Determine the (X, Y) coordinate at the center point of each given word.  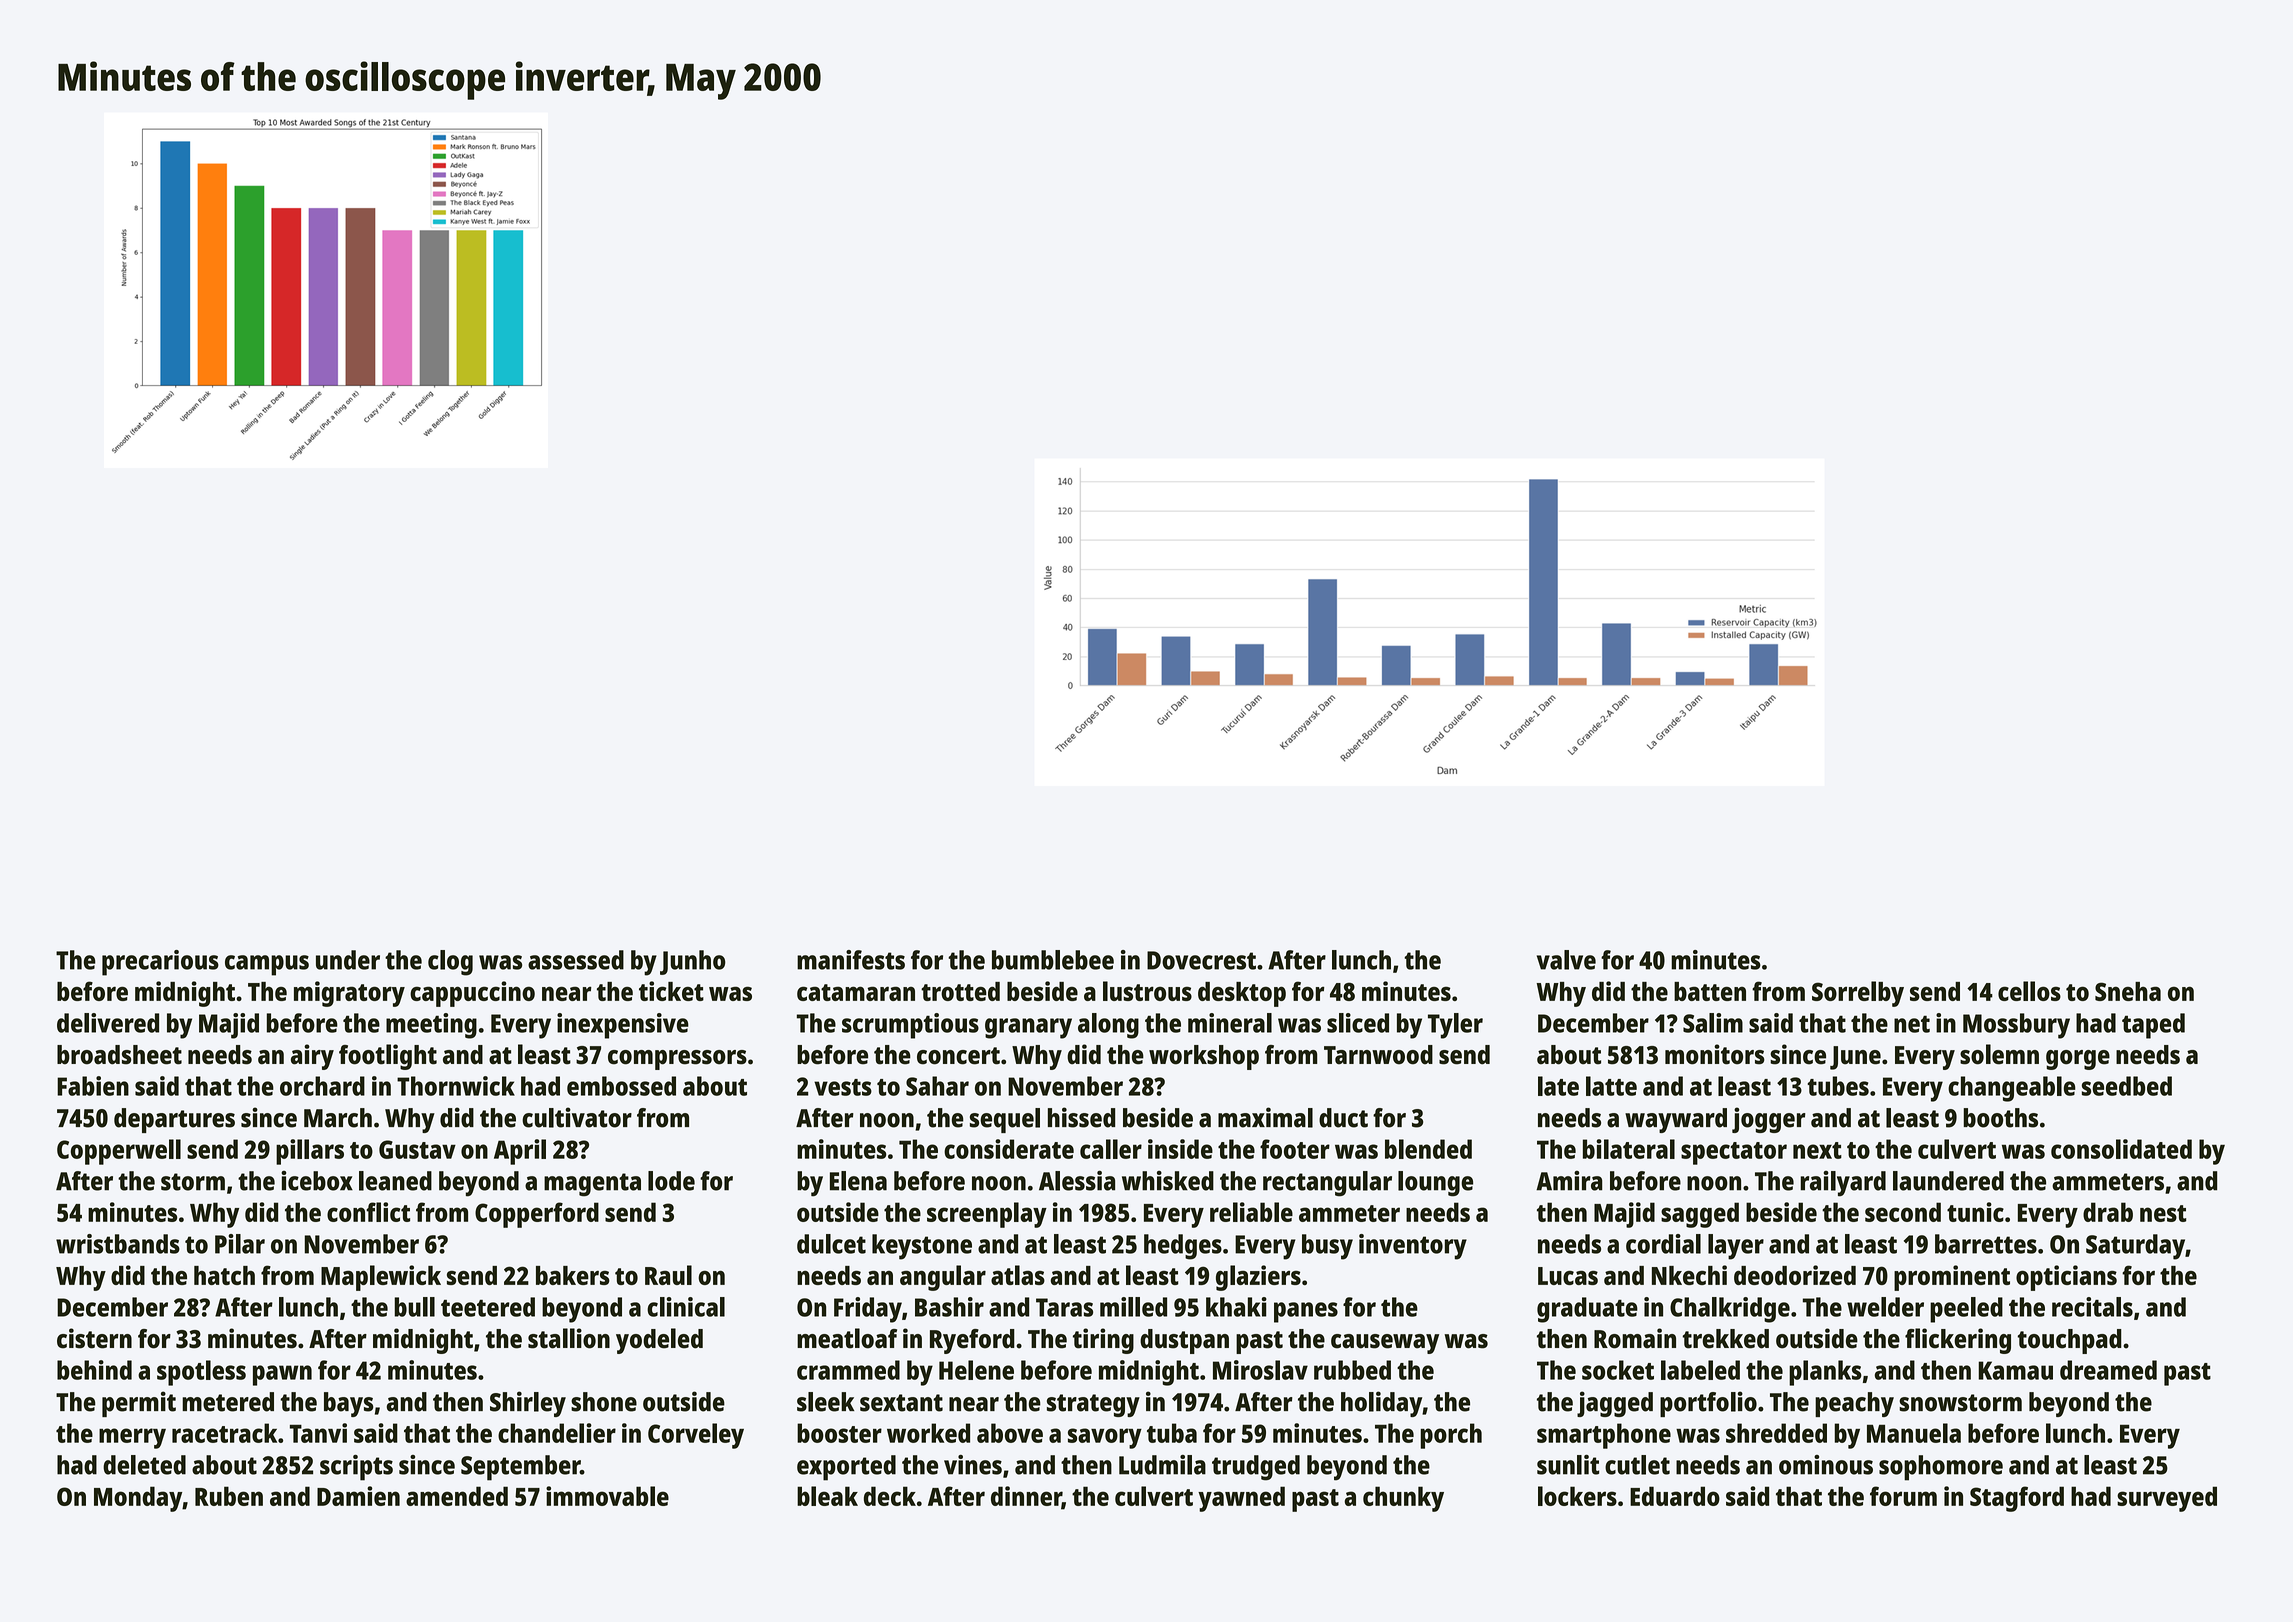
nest (2163, 1213)
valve (1566, 960)
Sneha (2128, 991)
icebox (317, 1181)
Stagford (2017, 1499)
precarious (160, 963)
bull (414, 1307)
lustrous (1147, 991)
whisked (1168, 1181)
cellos (2029, 991)
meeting (431, 1026)
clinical (686, 1307)
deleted (144, 1465)
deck (890, 1496)
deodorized (1795, 1275)
